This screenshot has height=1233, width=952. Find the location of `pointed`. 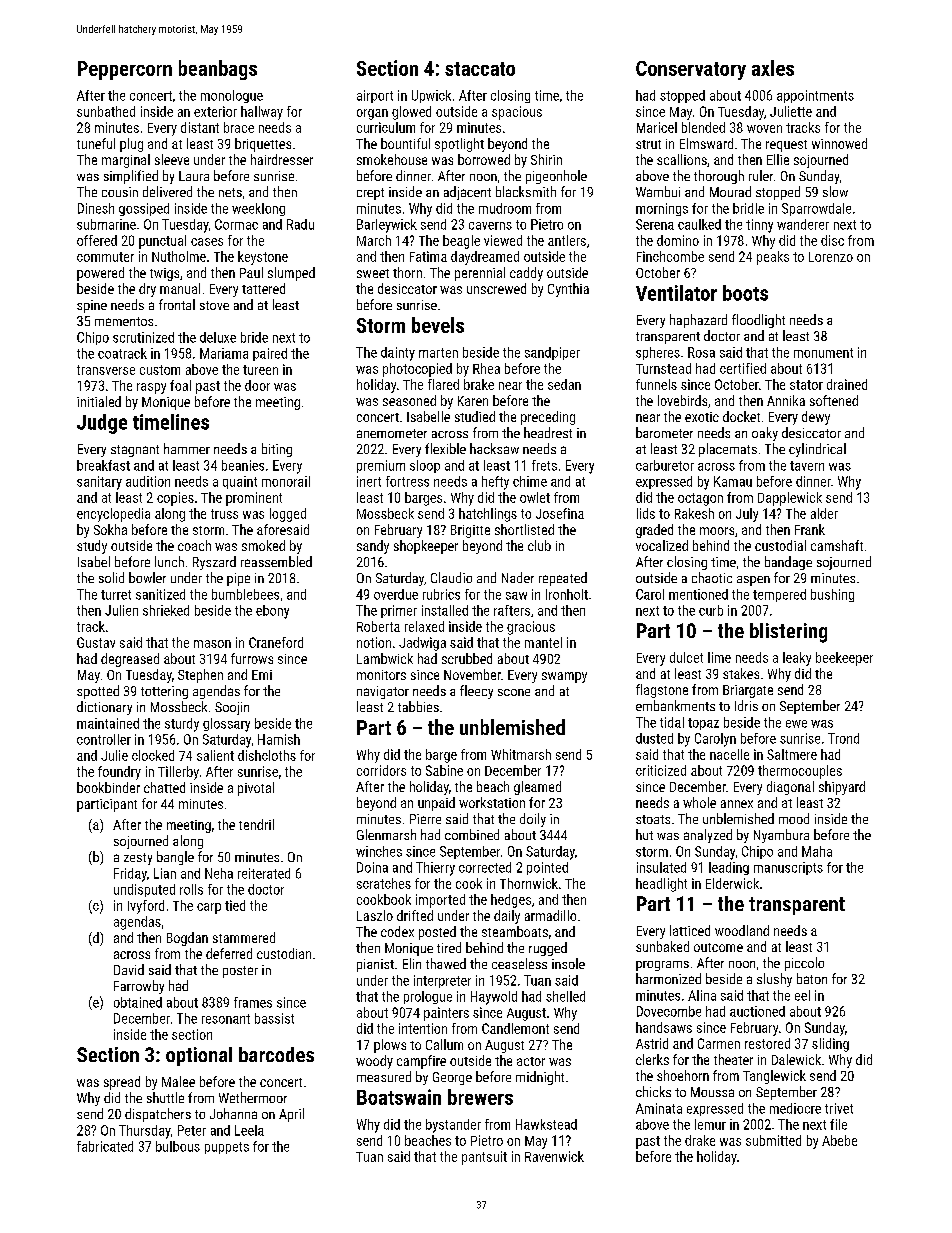

pointed is located at coordinates (547, 868).
